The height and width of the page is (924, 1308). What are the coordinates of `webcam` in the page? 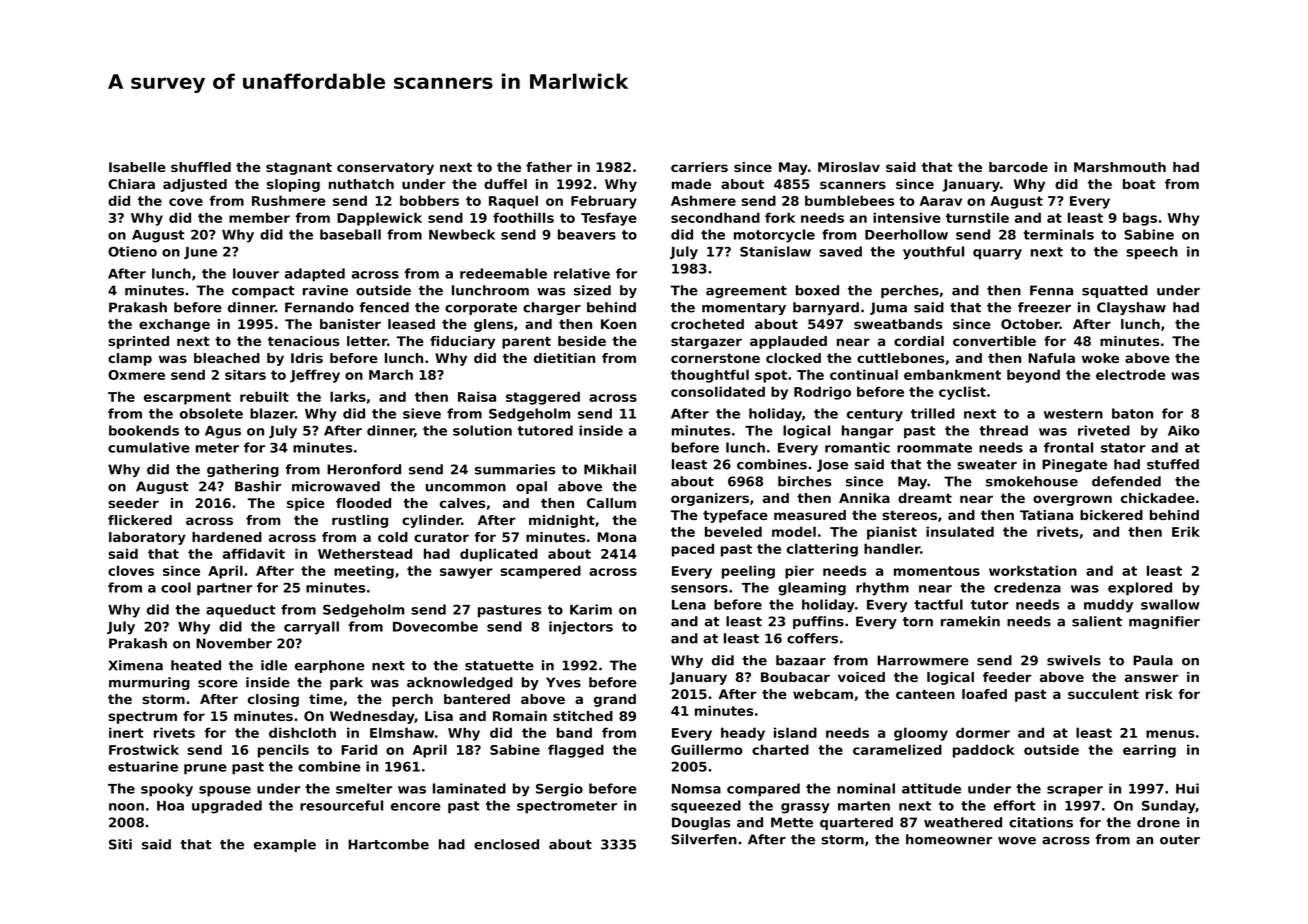 It's located at (823, 694).
